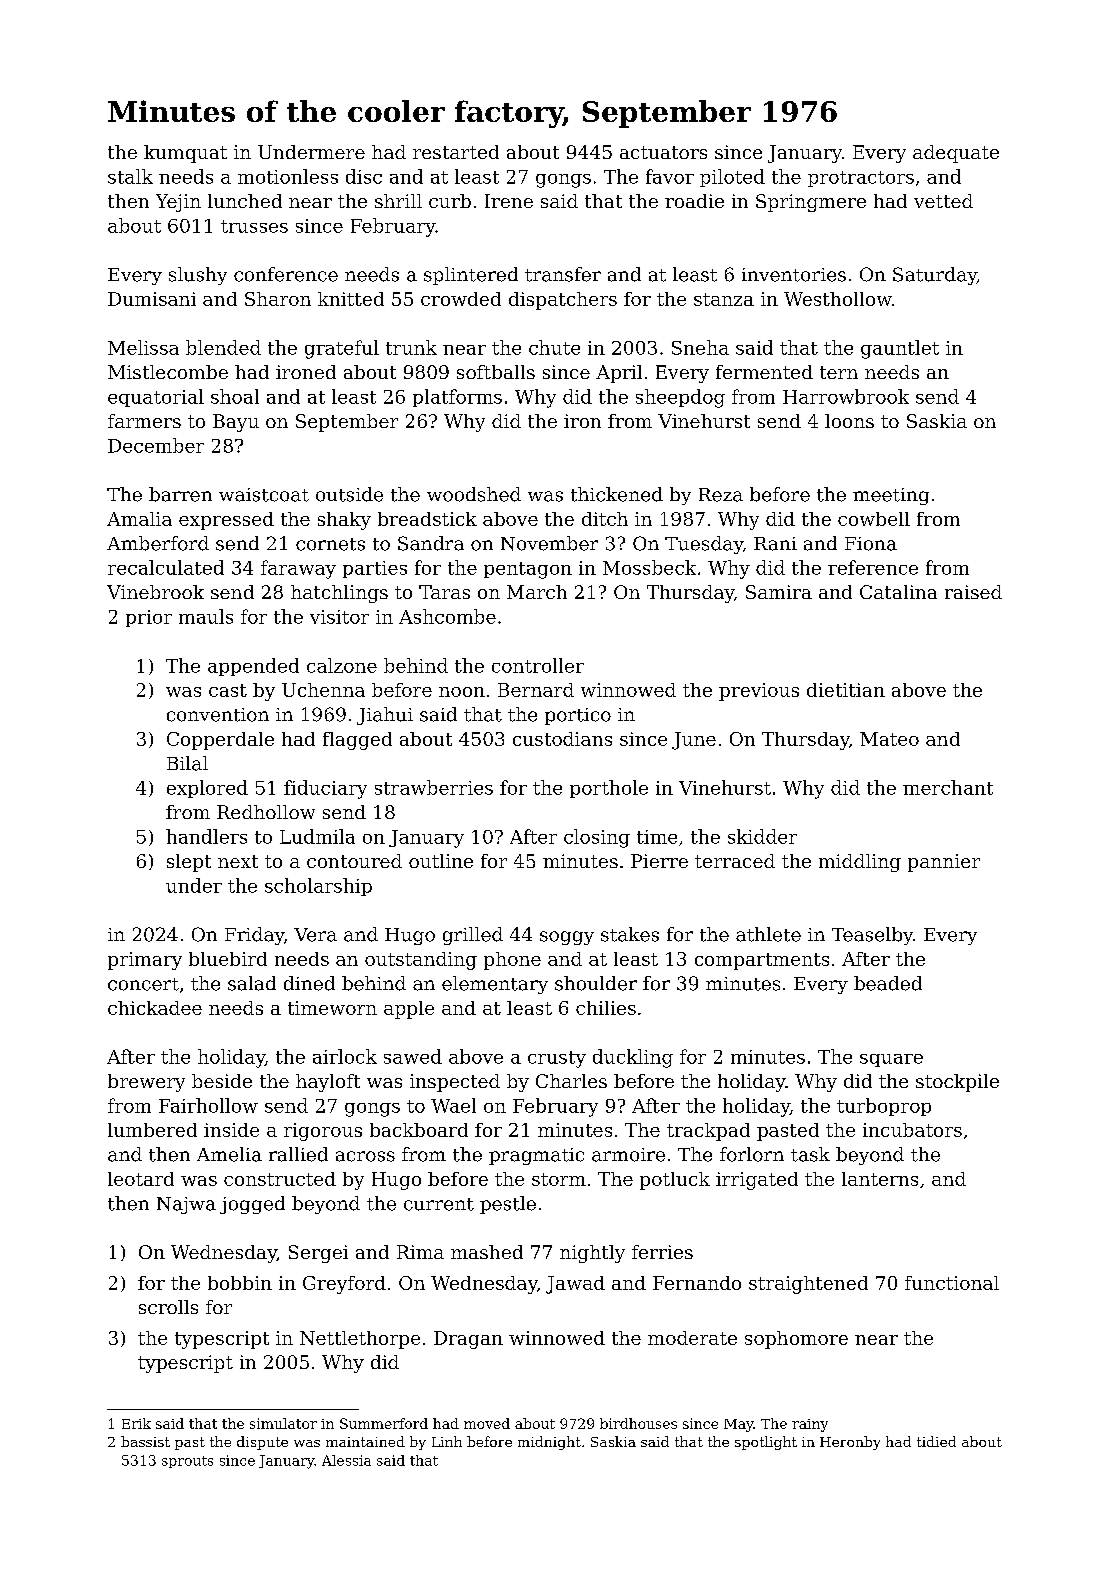  I want to click on rallied, so click(298, 1154).
